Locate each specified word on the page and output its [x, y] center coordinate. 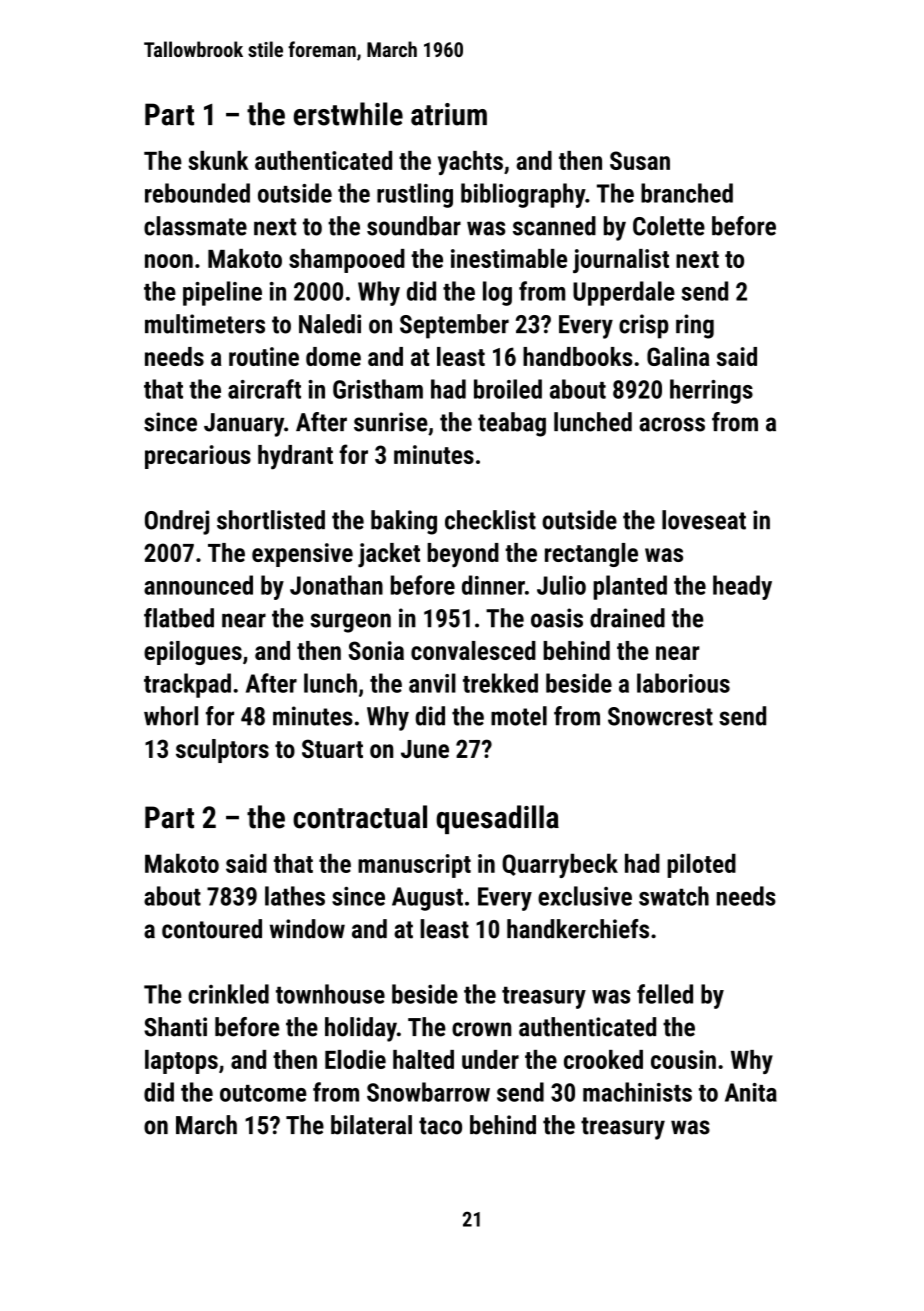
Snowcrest [660, 716]
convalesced [473, 650]
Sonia [376, 650]
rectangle [591, 555]
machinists [637, 1092]
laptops [181, 1062]
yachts [470, 163]
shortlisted [271, 520]
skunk [218, 160]
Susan [640, 160]
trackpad [187, 685]
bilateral [371, 1125]
